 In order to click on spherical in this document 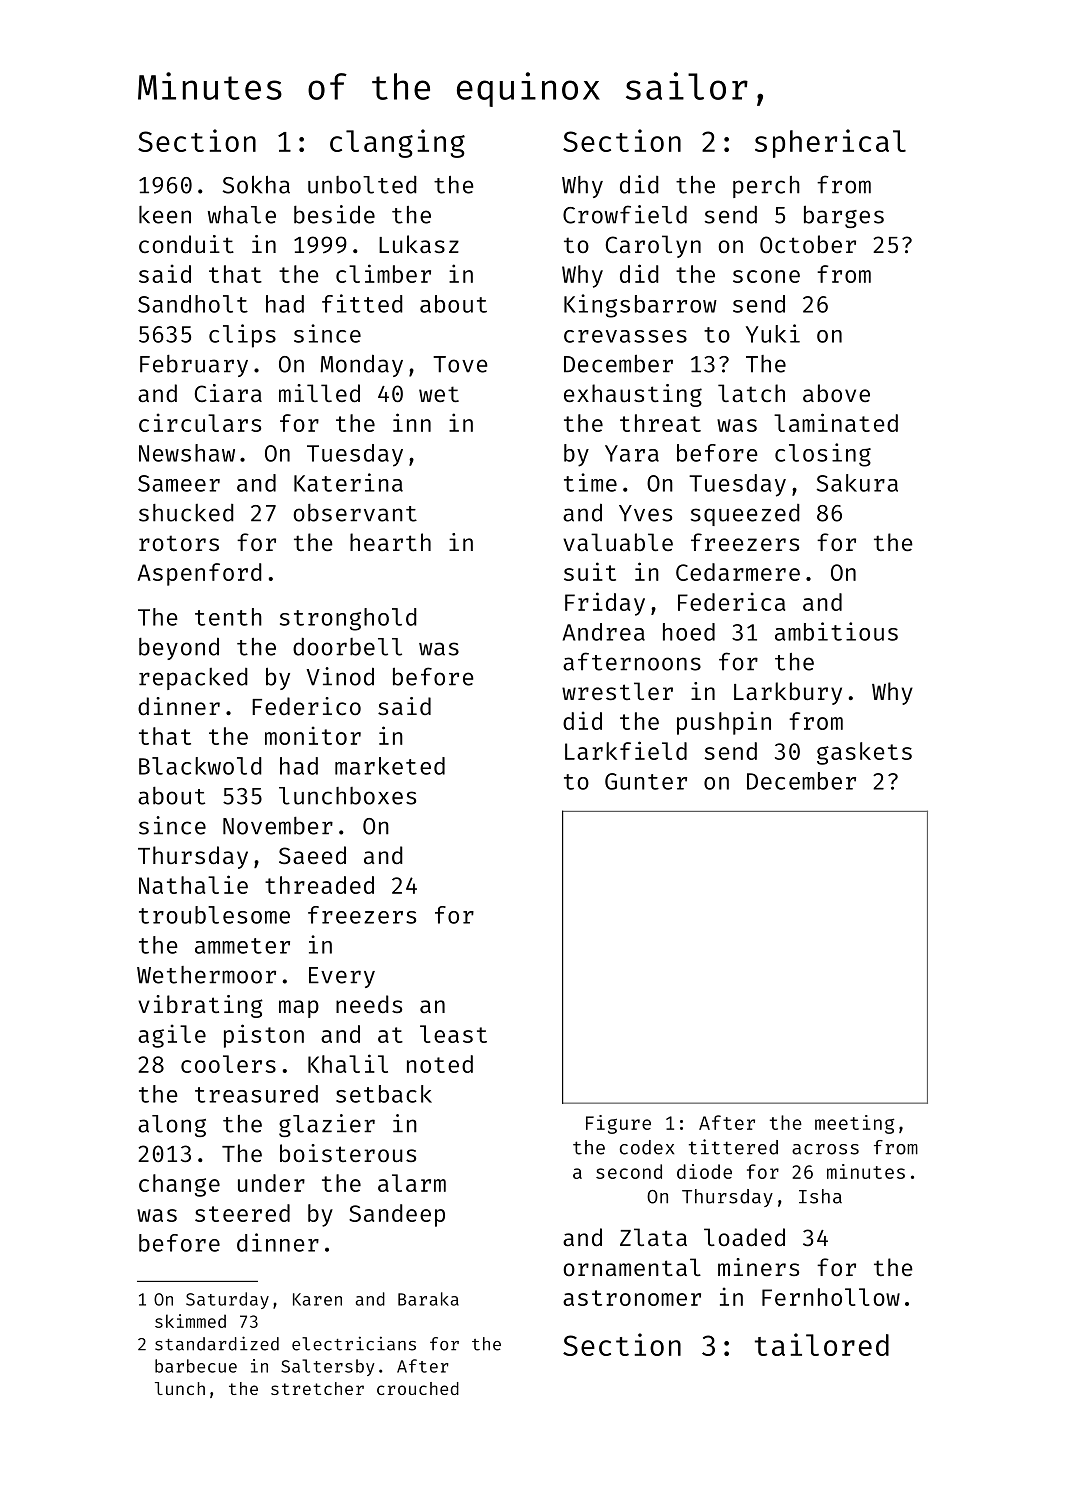, I will do `click(830, 143)`.
